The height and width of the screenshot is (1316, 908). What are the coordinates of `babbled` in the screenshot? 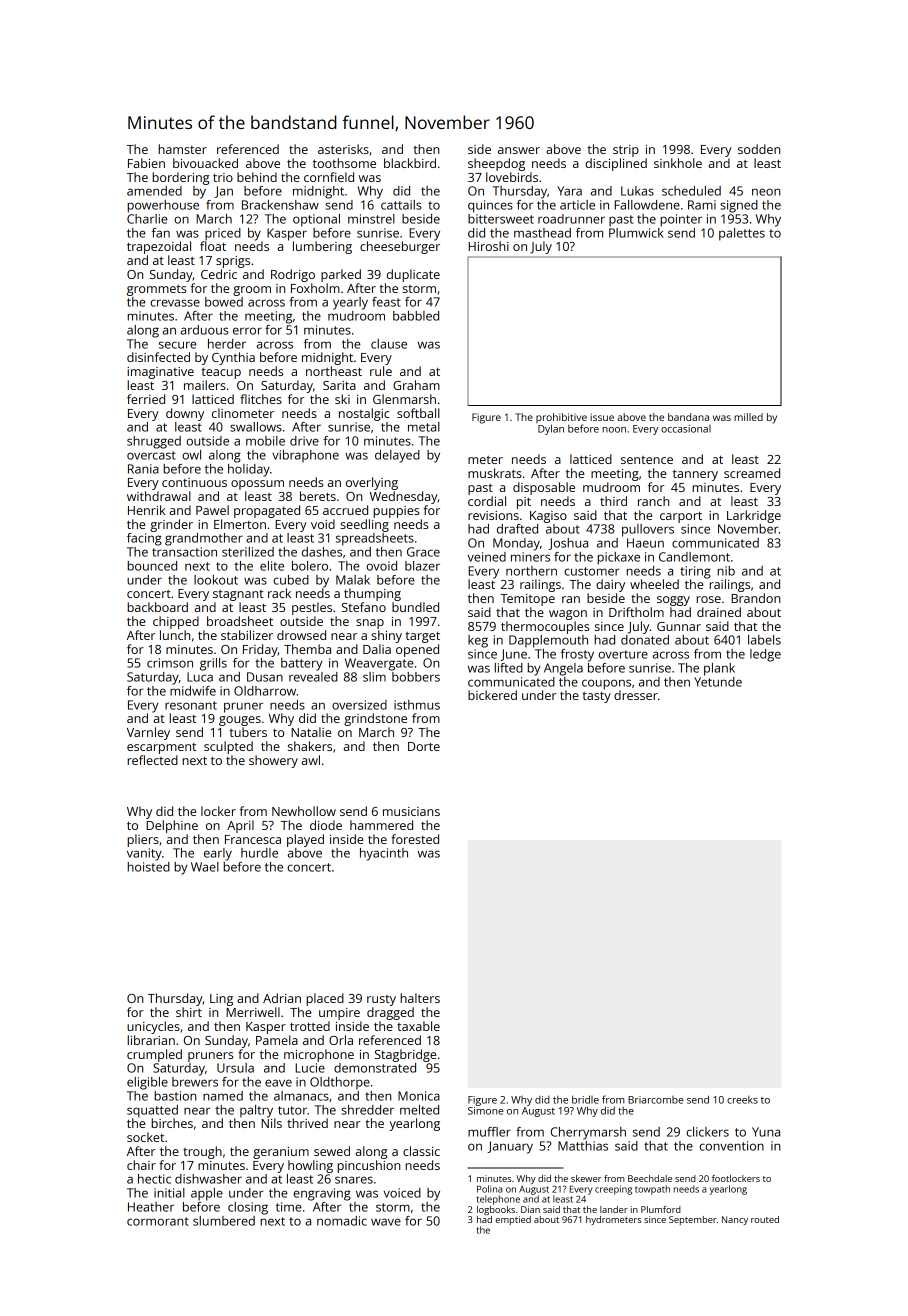 It's located at (416, 316).
